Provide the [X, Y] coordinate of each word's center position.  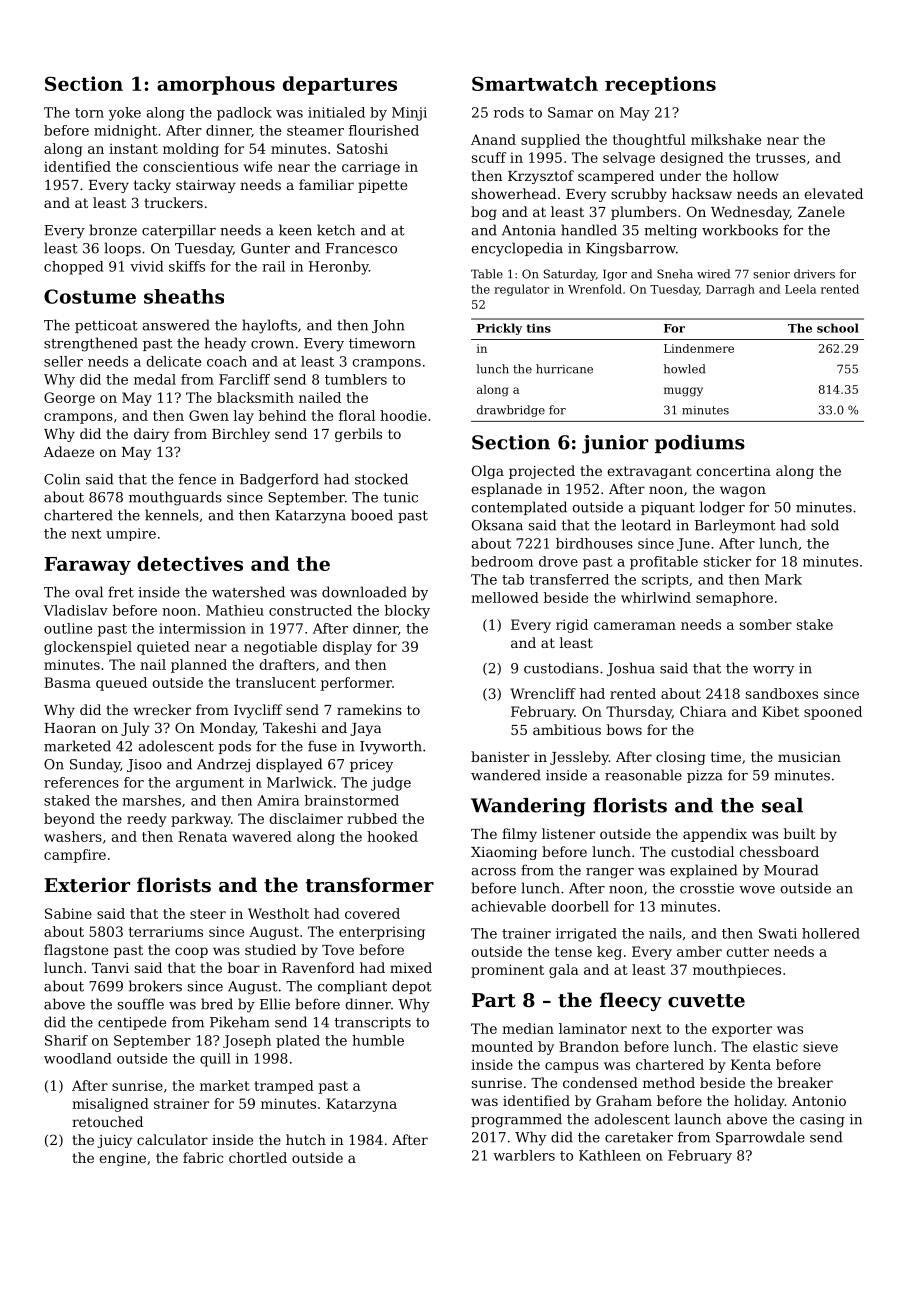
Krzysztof [541, 177]
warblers [524, 1155]
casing [822, 1121]
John [388, 326]
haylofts [269, 326]
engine [122, 1159]
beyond [69, 820]
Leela [800, 289]
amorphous [216, 85]
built [800, 833]
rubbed [372, 818]
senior [771, 274]
